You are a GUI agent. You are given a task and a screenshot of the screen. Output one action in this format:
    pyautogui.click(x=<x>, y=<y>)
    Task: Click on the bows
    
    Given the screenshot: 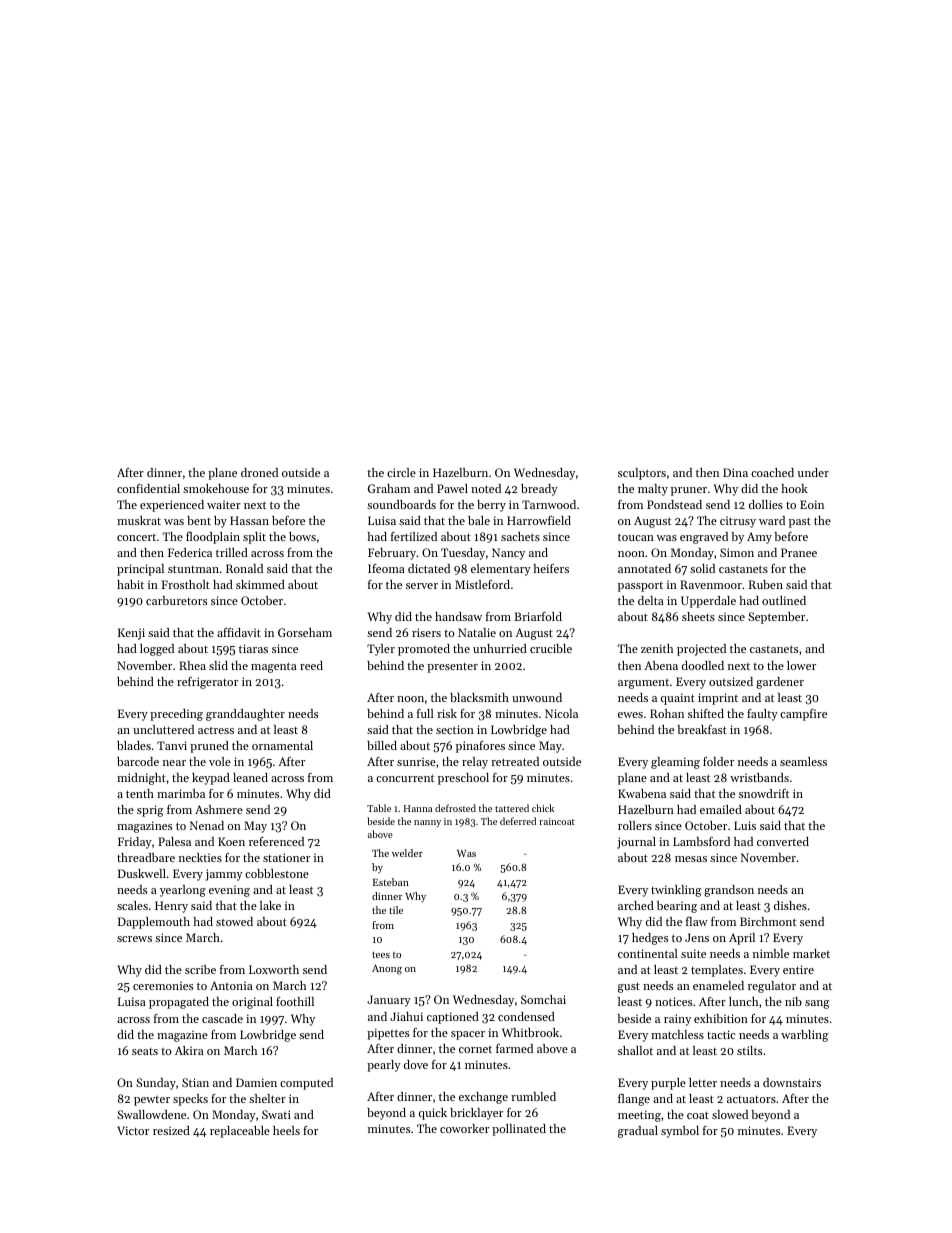 What is the action you would take?
    pyautogui.click(x=302, y=536)
